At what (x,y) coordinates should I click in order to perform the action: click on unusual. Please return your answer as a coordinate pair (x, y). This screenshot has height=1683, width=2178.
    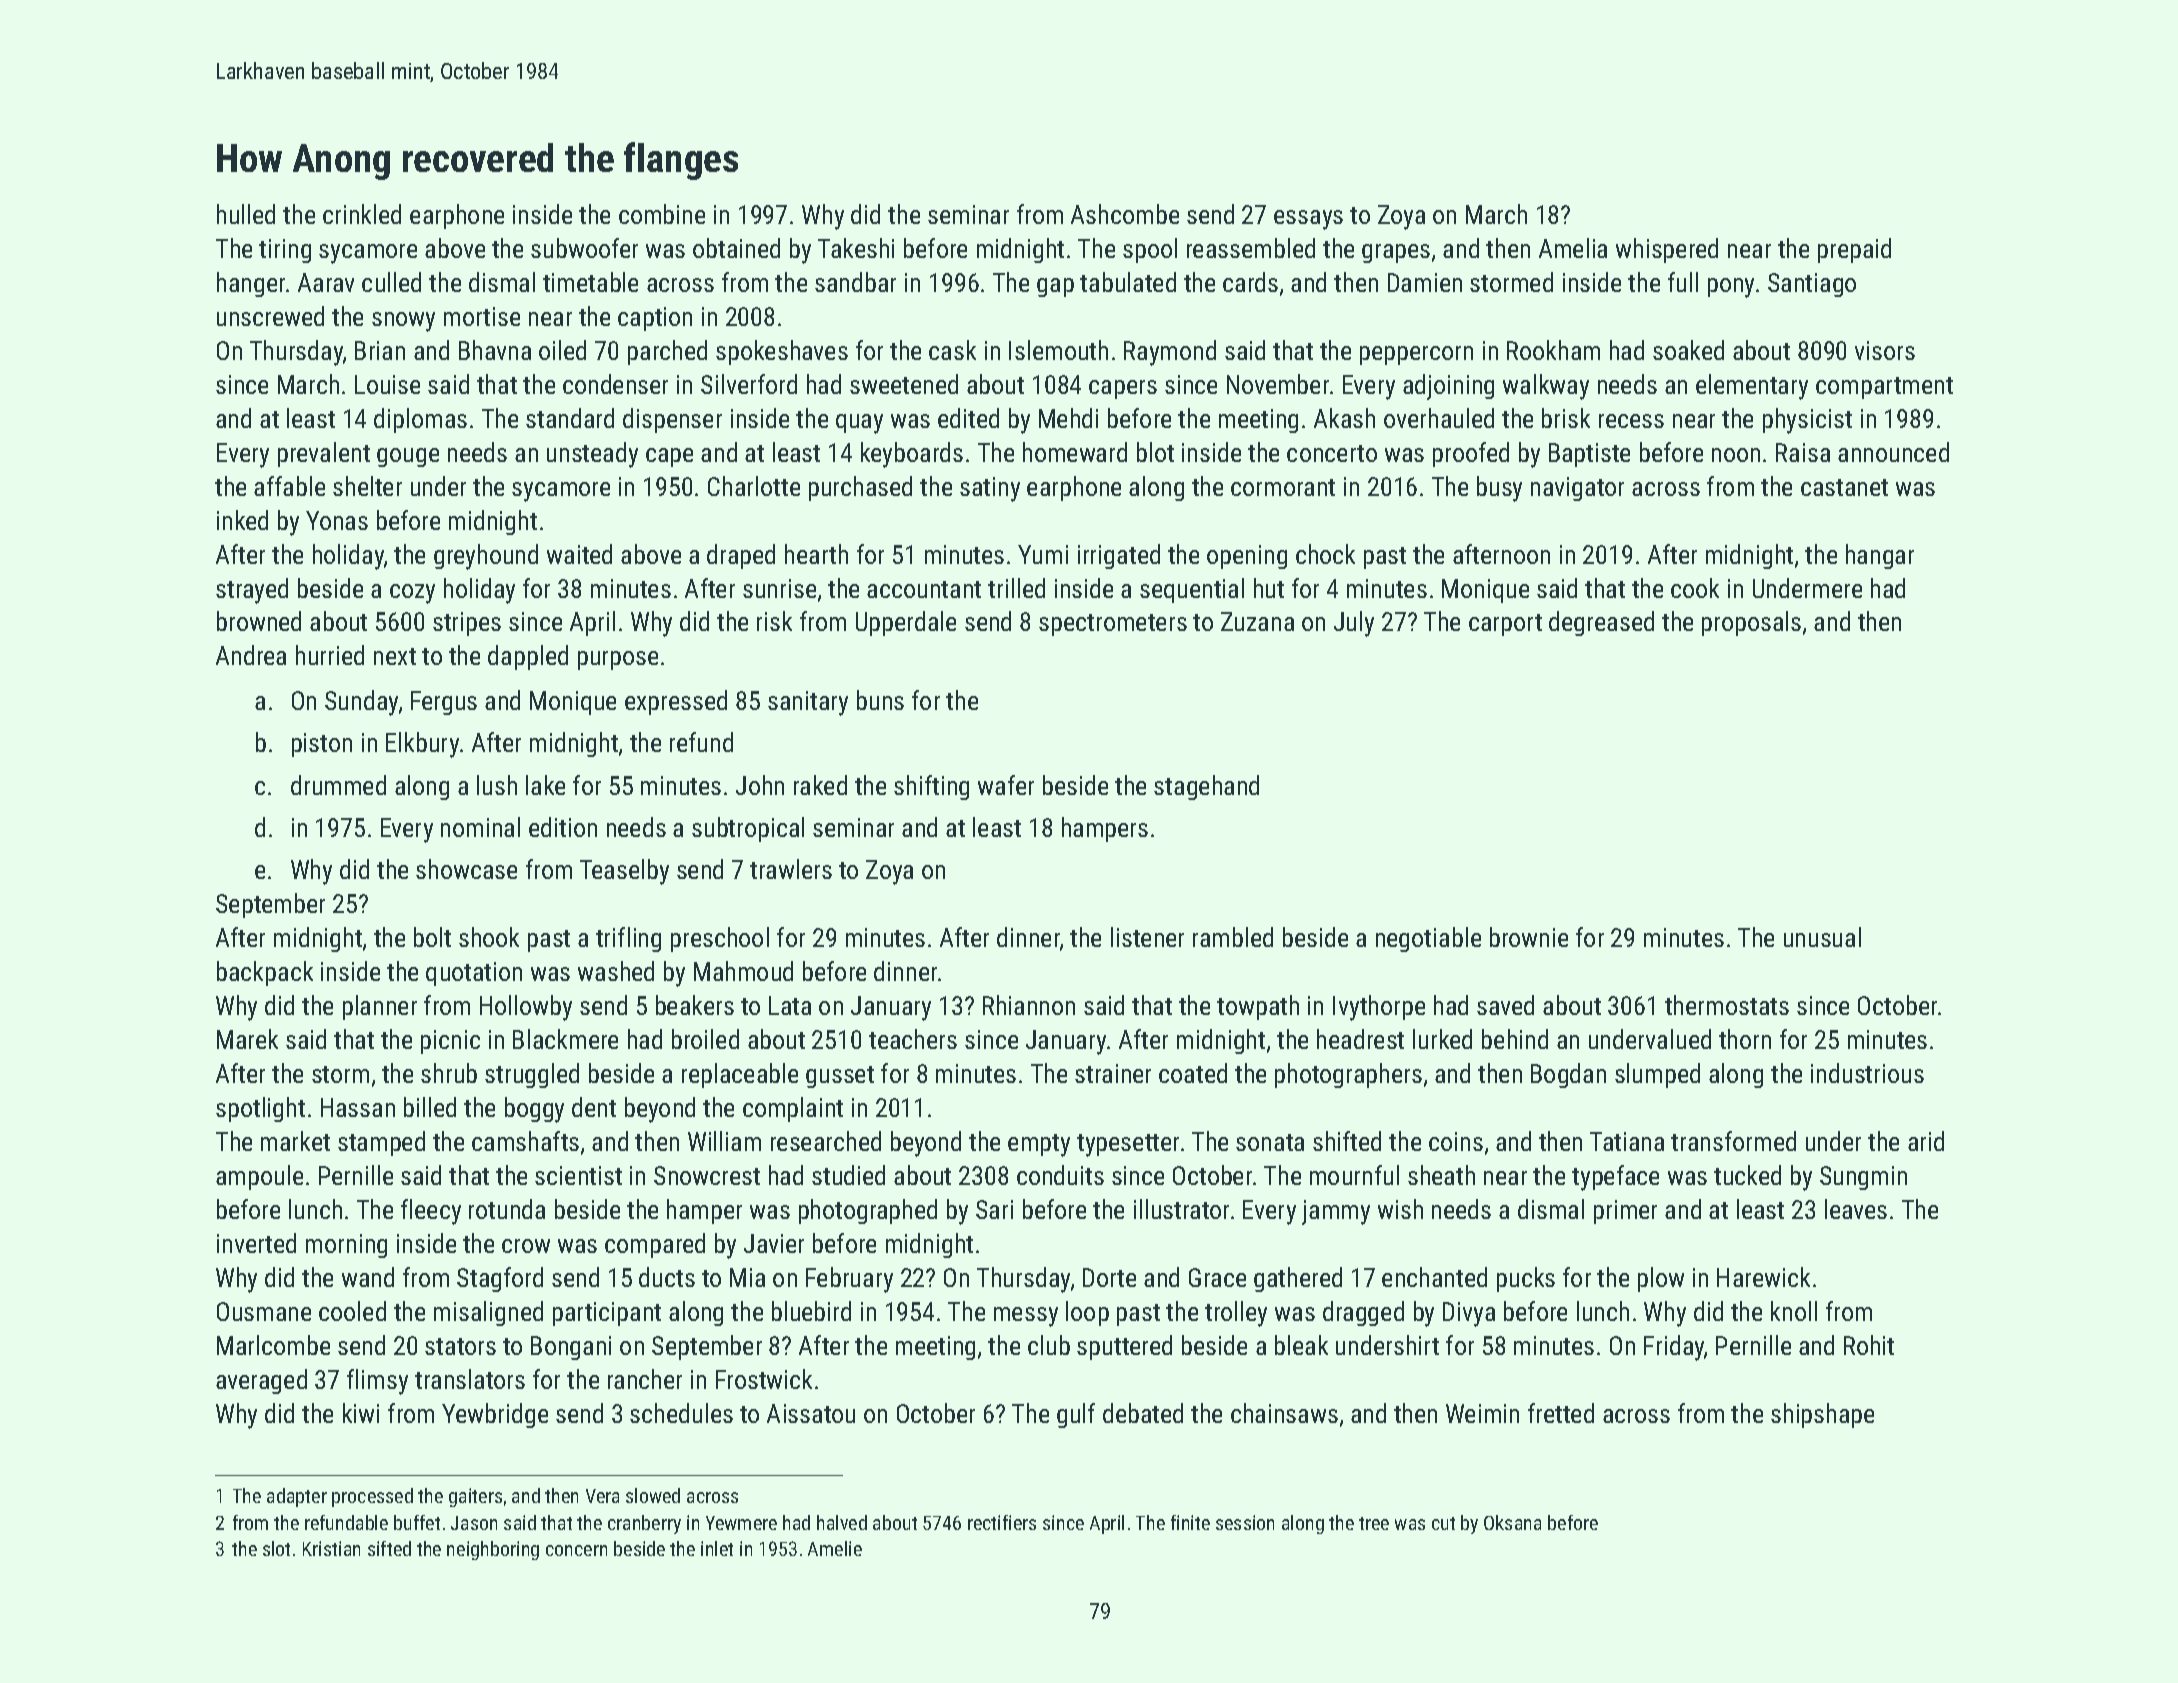
    Looking at the image, I should click on (1822, 937).
